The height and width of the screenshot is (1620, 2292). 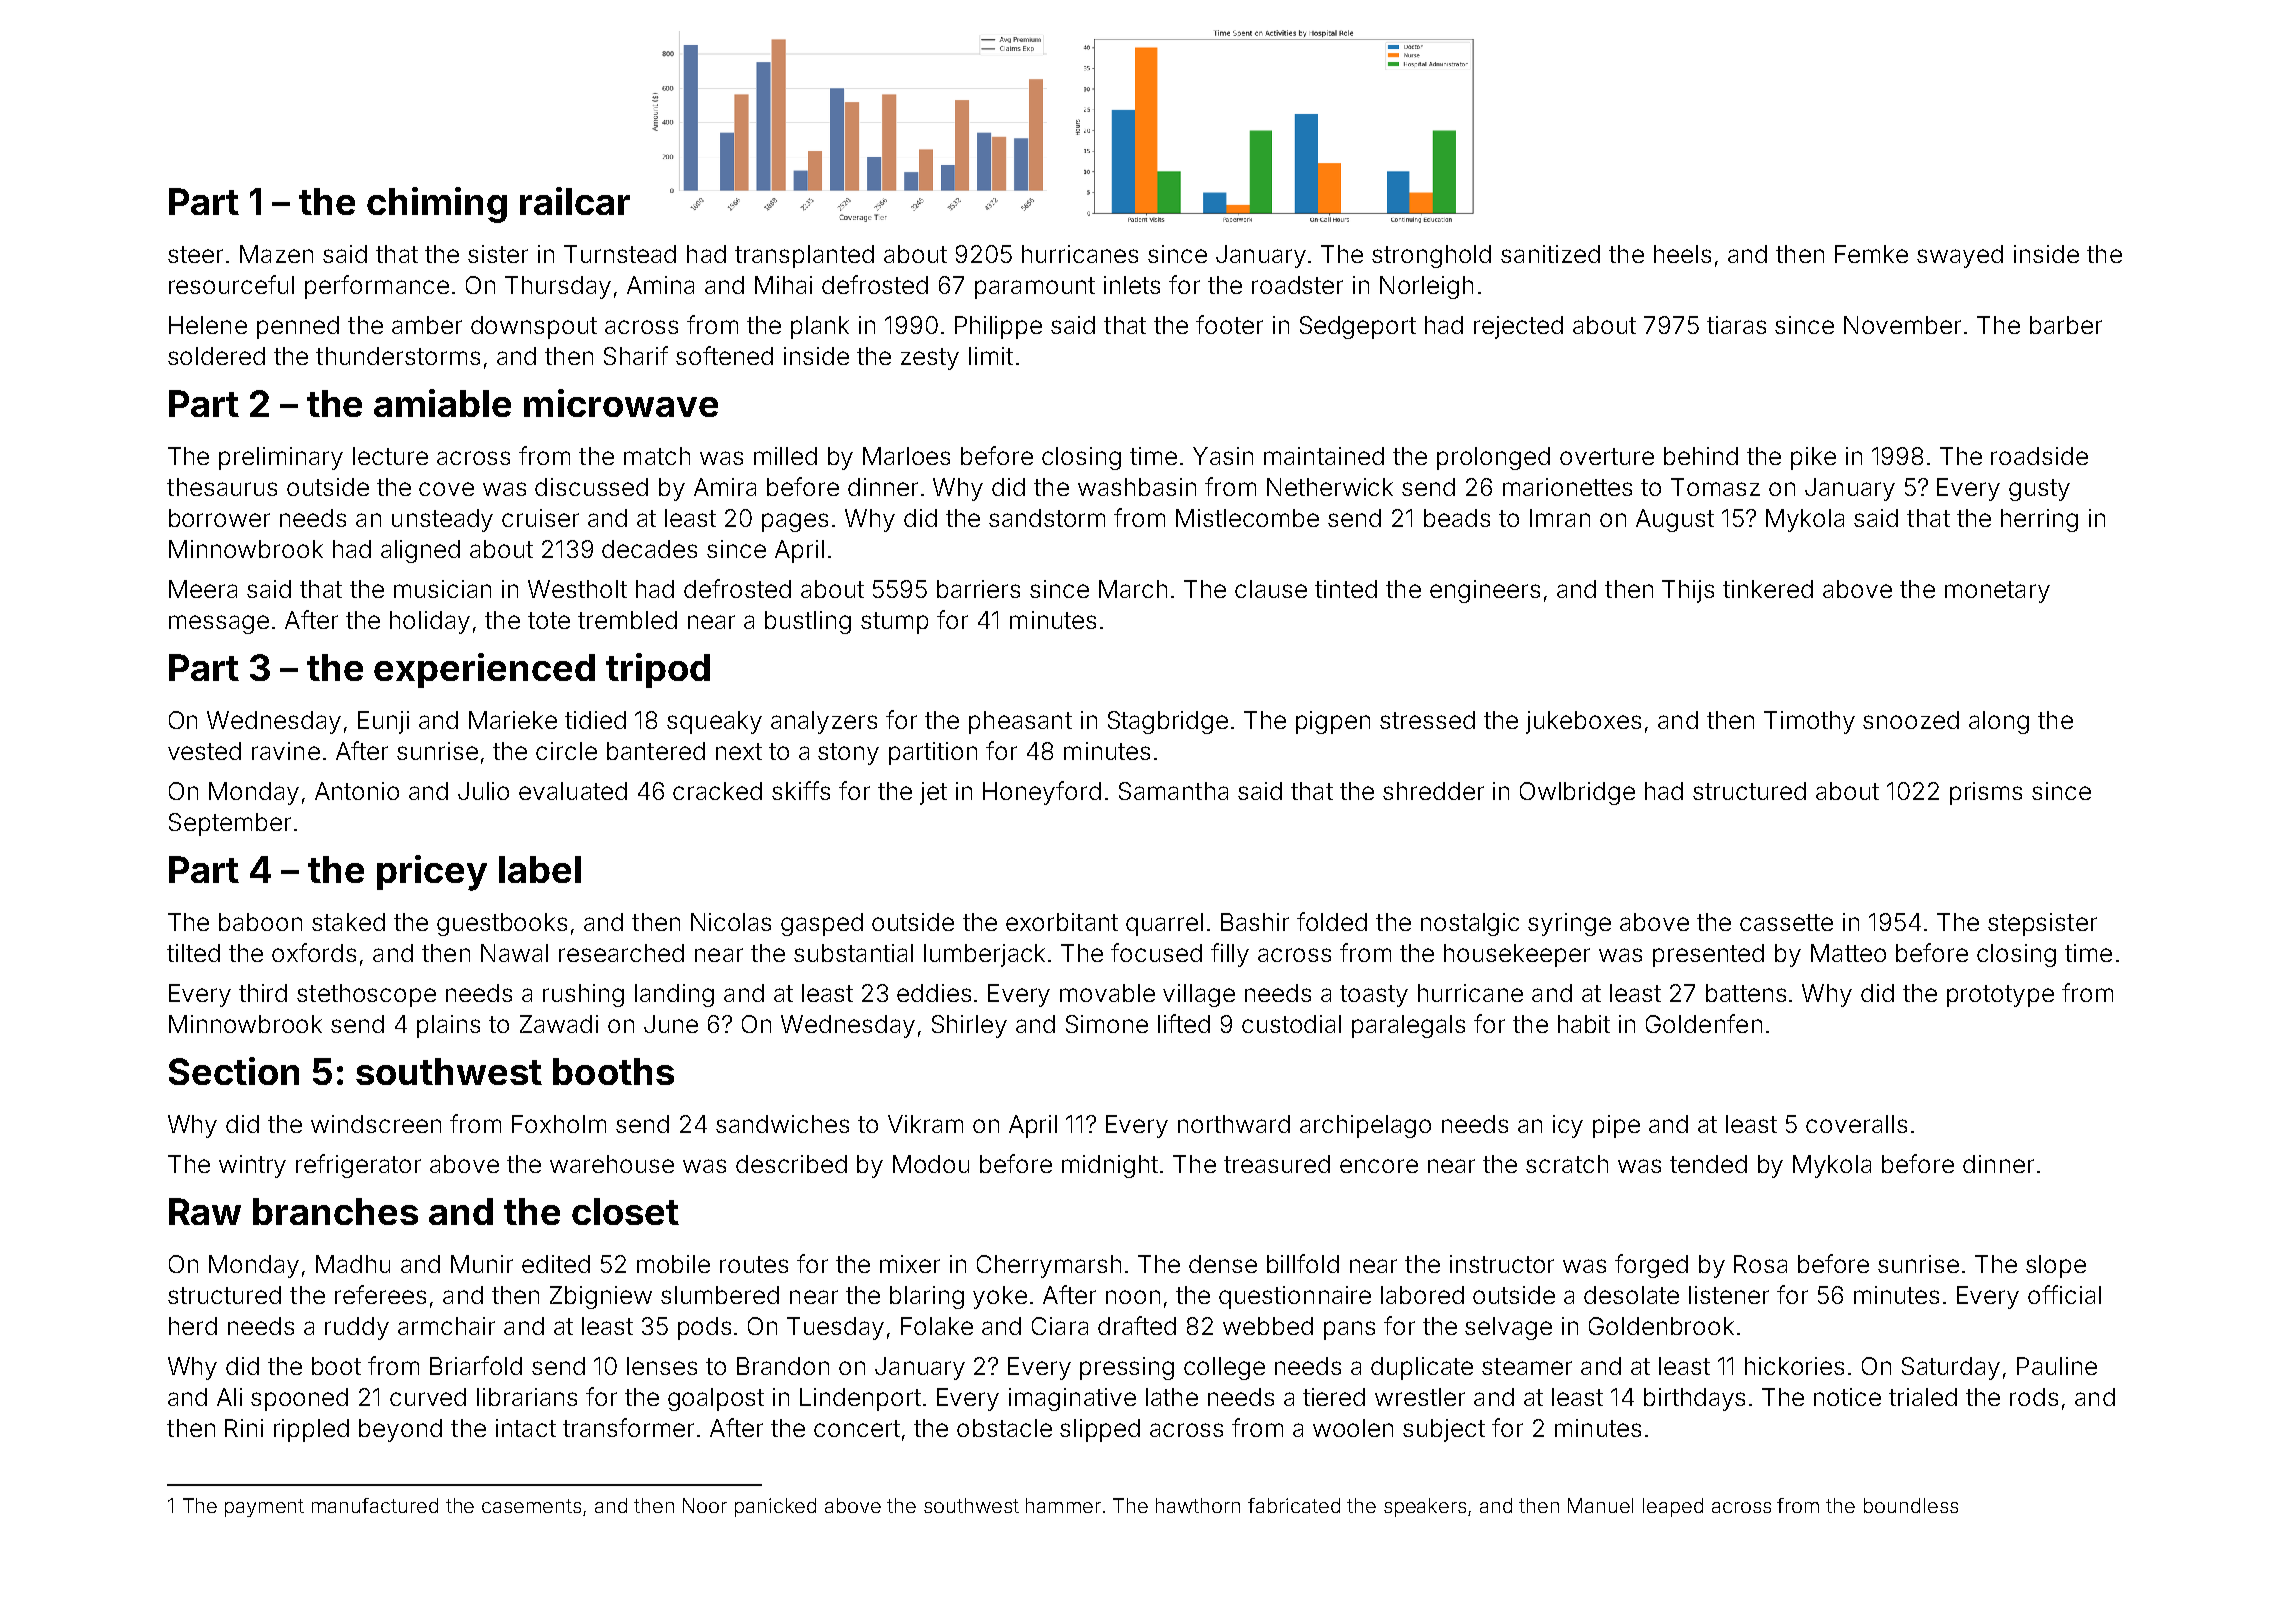 I want to click on pods, so click(x=704, y=1328).
